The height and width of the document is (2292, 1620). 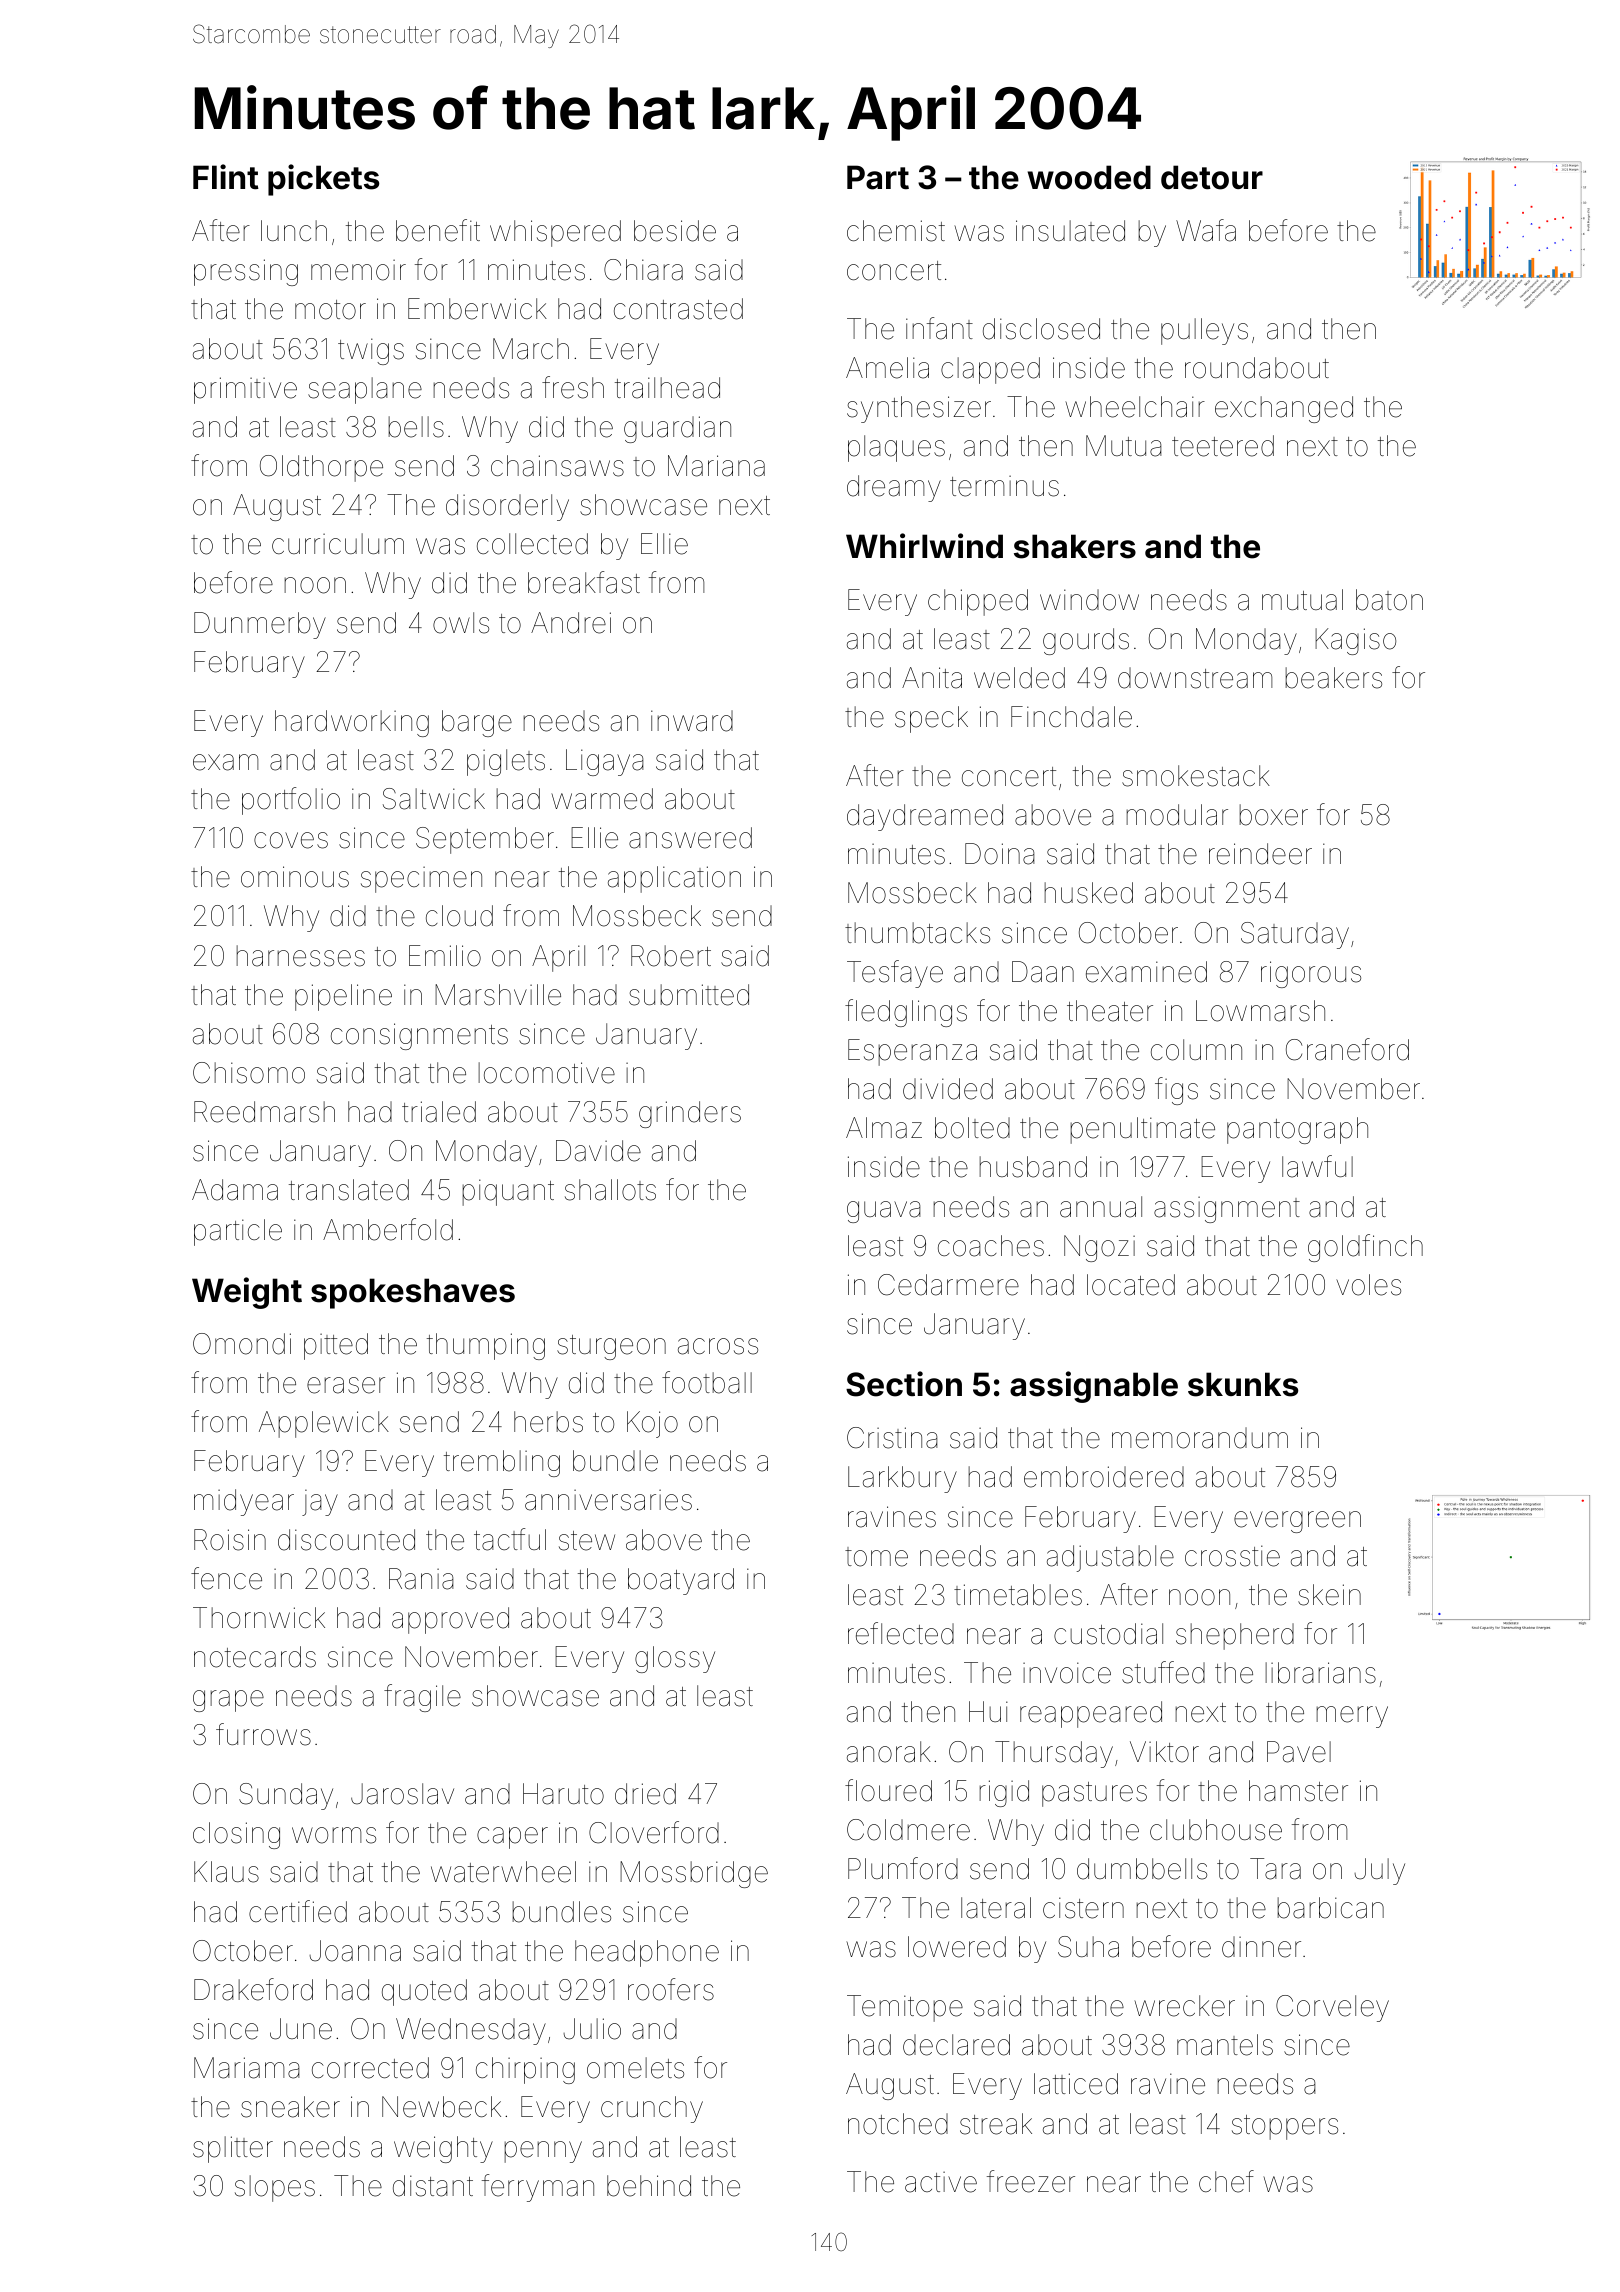 What do you see at coordinates (887, 368) in the document?
I see `Amelia` at bounding box center [887, 368].
